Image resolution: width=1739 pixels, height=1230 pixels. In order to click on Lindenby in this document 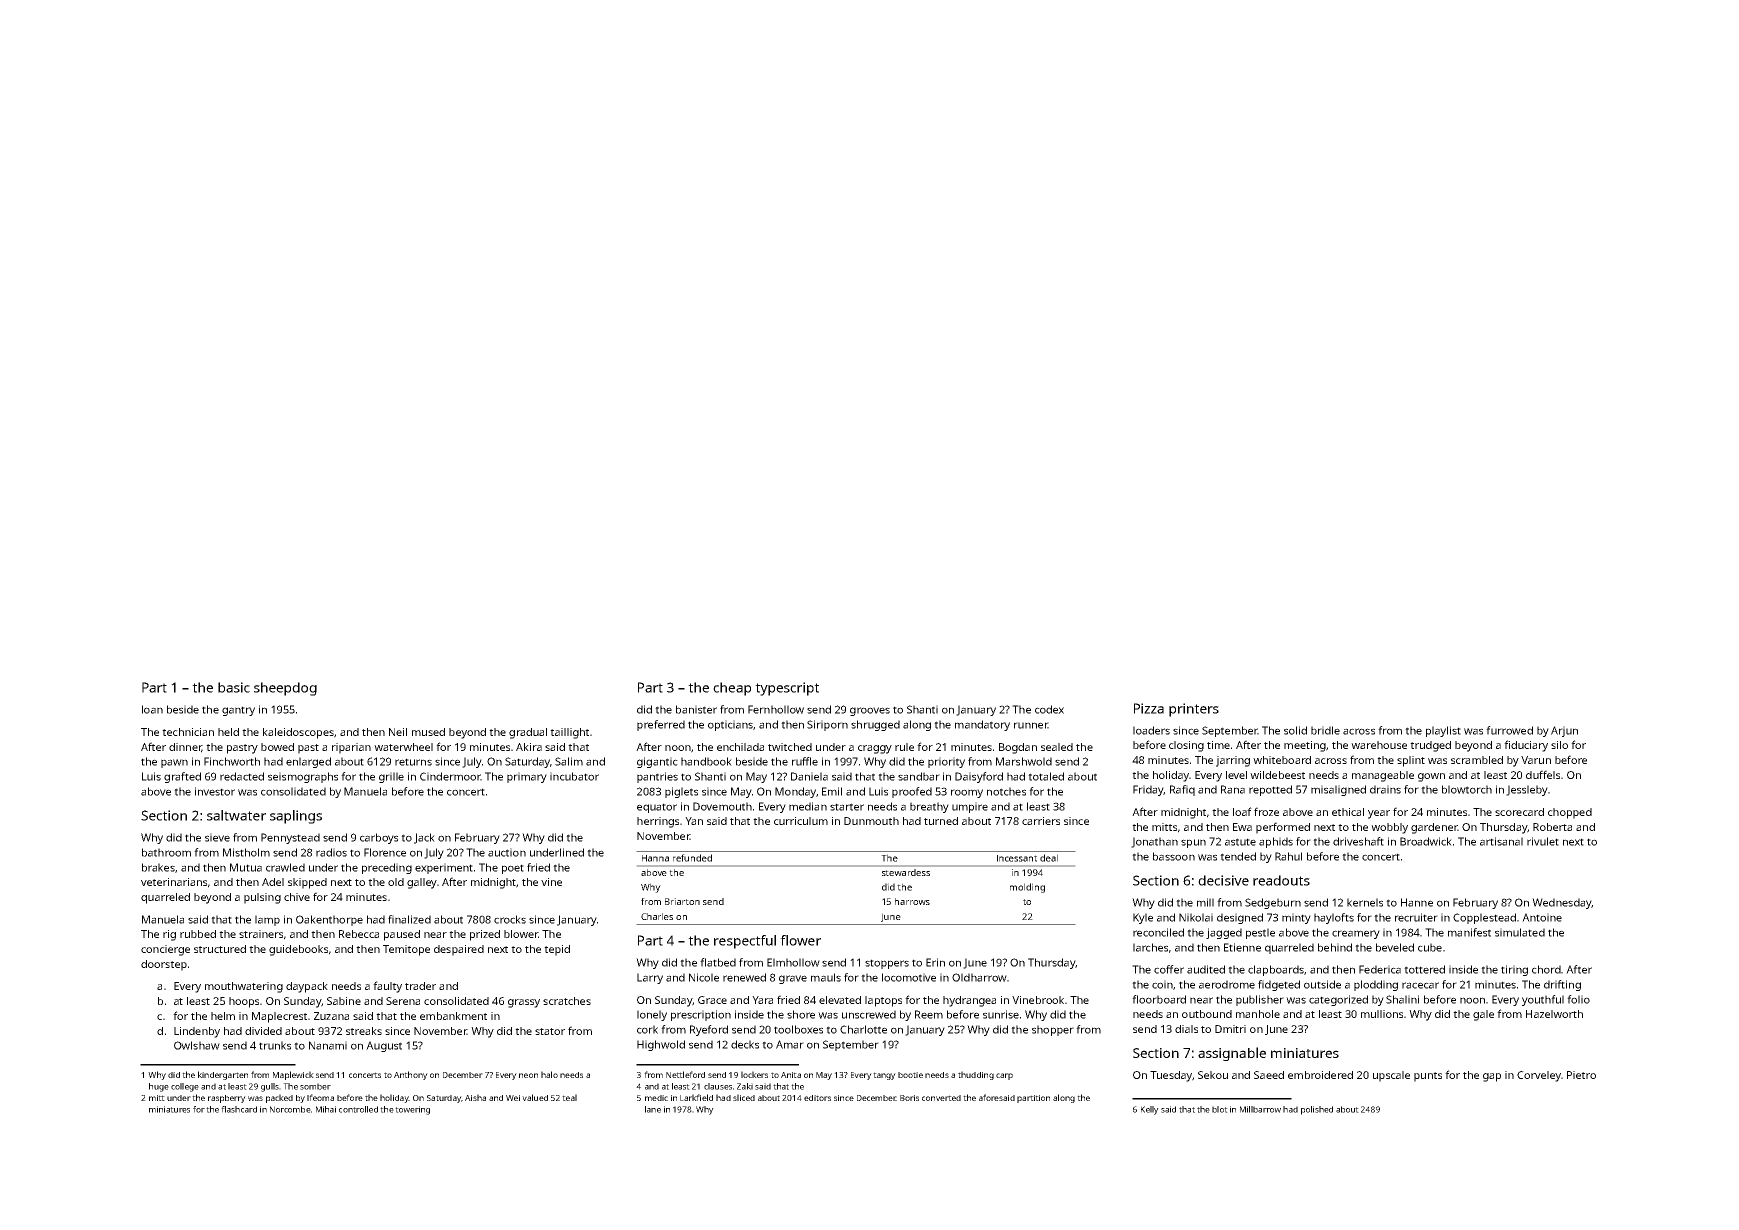, I will do `click(197, 1032)`.
